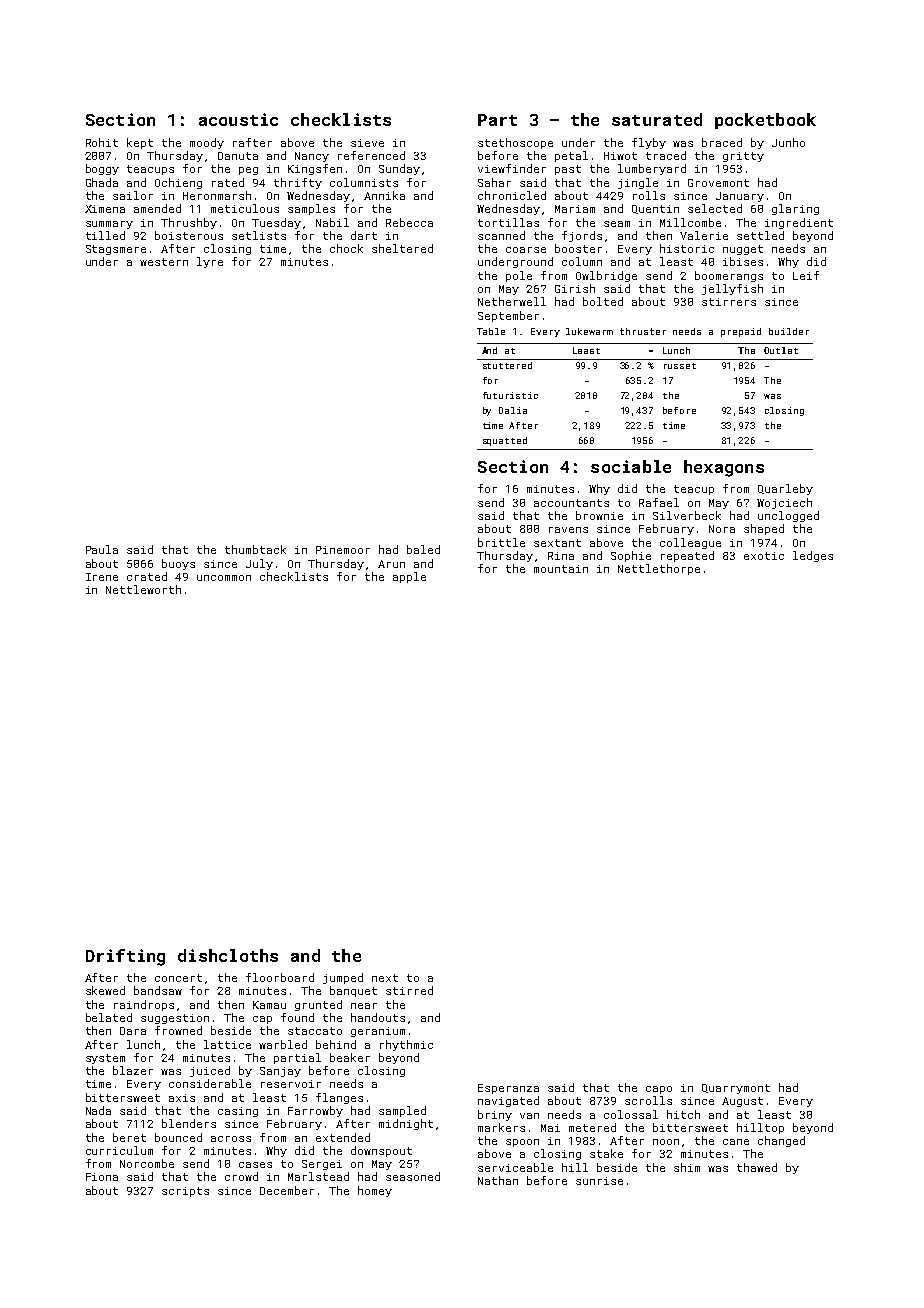  What do you see at coordinates (718, 183) in the image?
I see `Grovemont` at bounding box center [718, 183].
